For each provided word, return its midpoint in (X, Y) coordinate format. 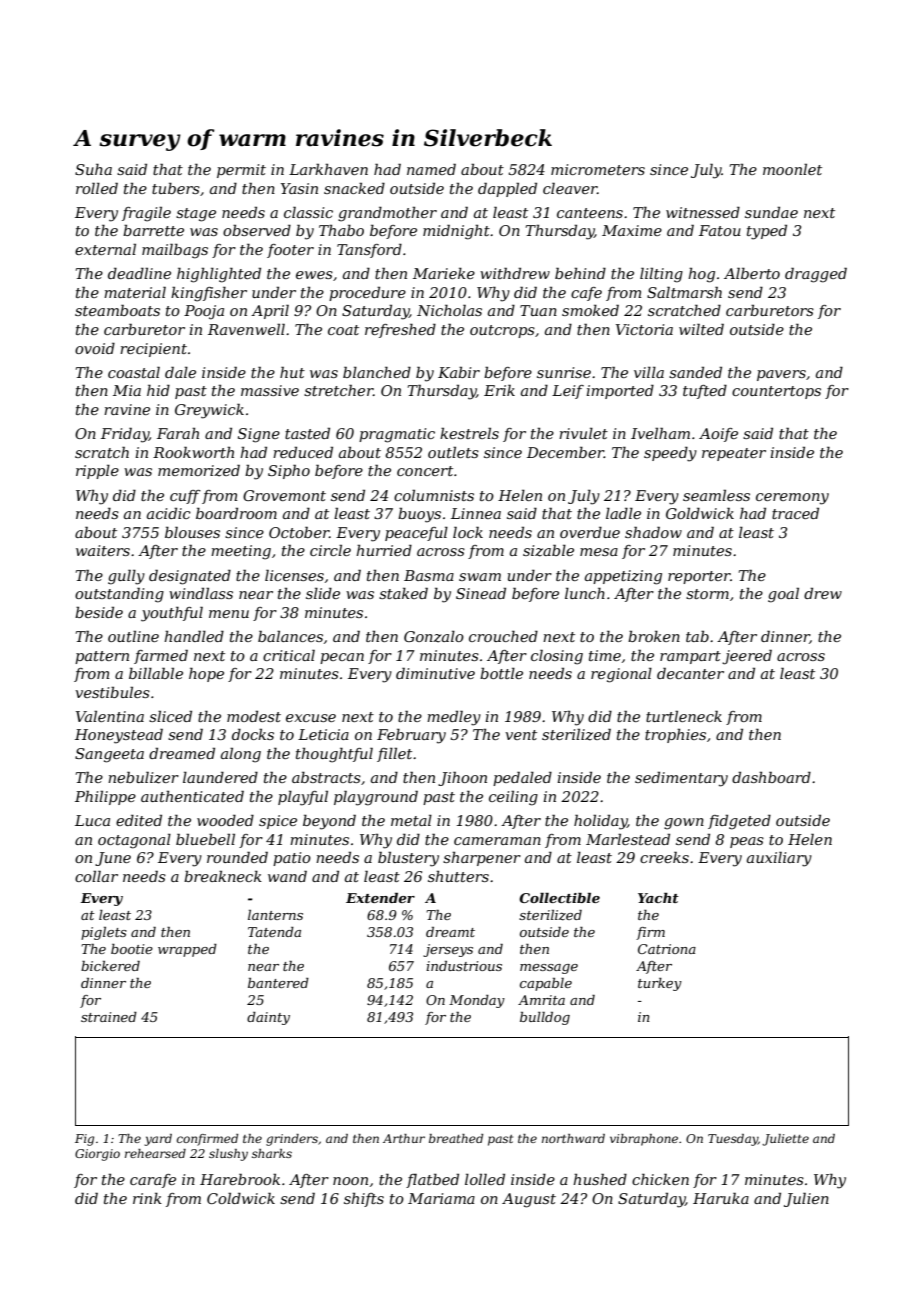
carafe (153, 1181)
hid (158, 390)
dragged (816, 275)
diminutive (435, 673)
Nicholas (449, 310)
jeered (747, 657)
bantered (278, 983)
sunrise (564, 372)
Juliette (785, 1140)
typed (767, 232)
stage (196, 215)
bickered (110, 966)
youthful (172, 614)
